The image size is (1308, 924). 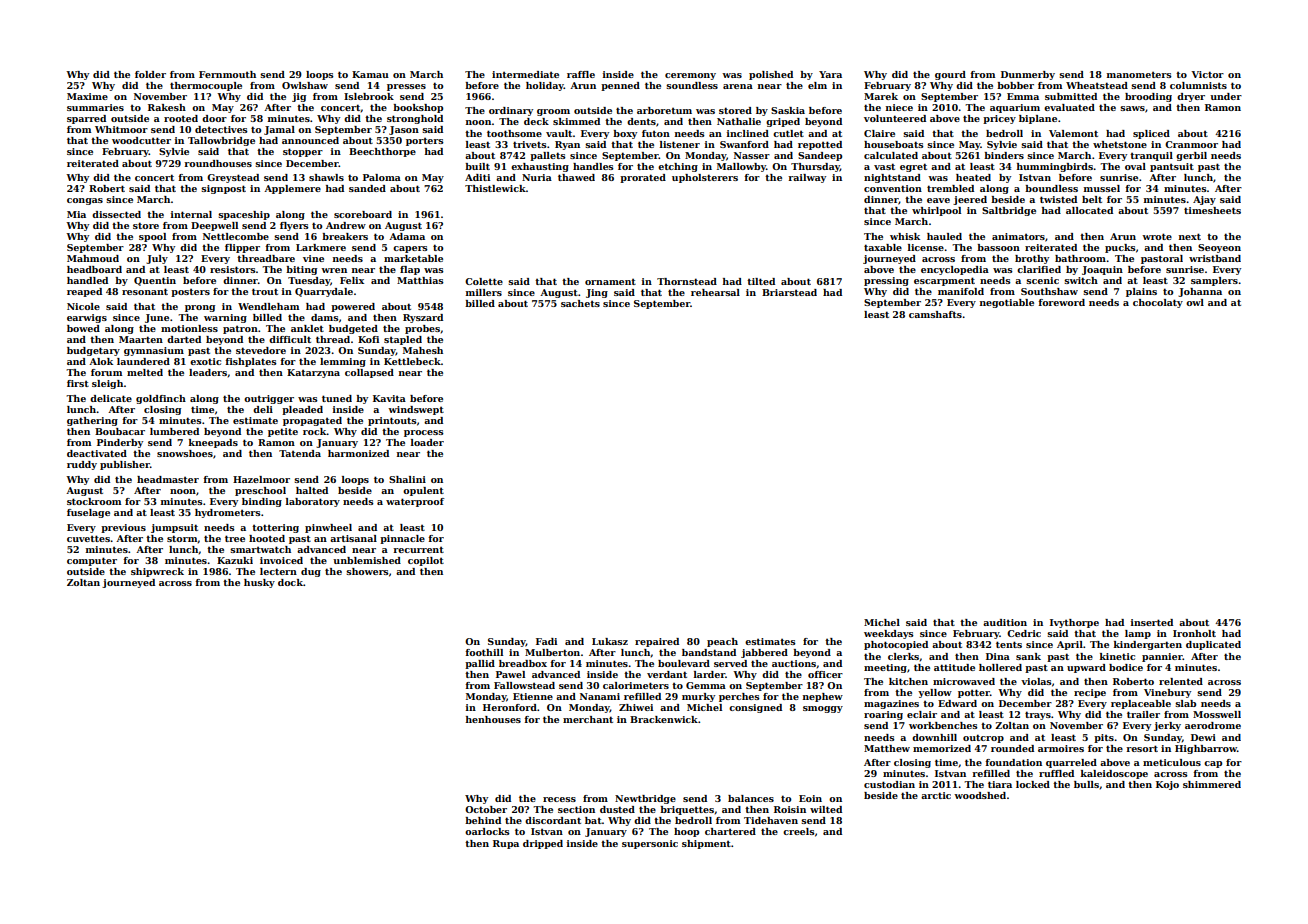 I want to click on behind, so click(x=483, y=820).
